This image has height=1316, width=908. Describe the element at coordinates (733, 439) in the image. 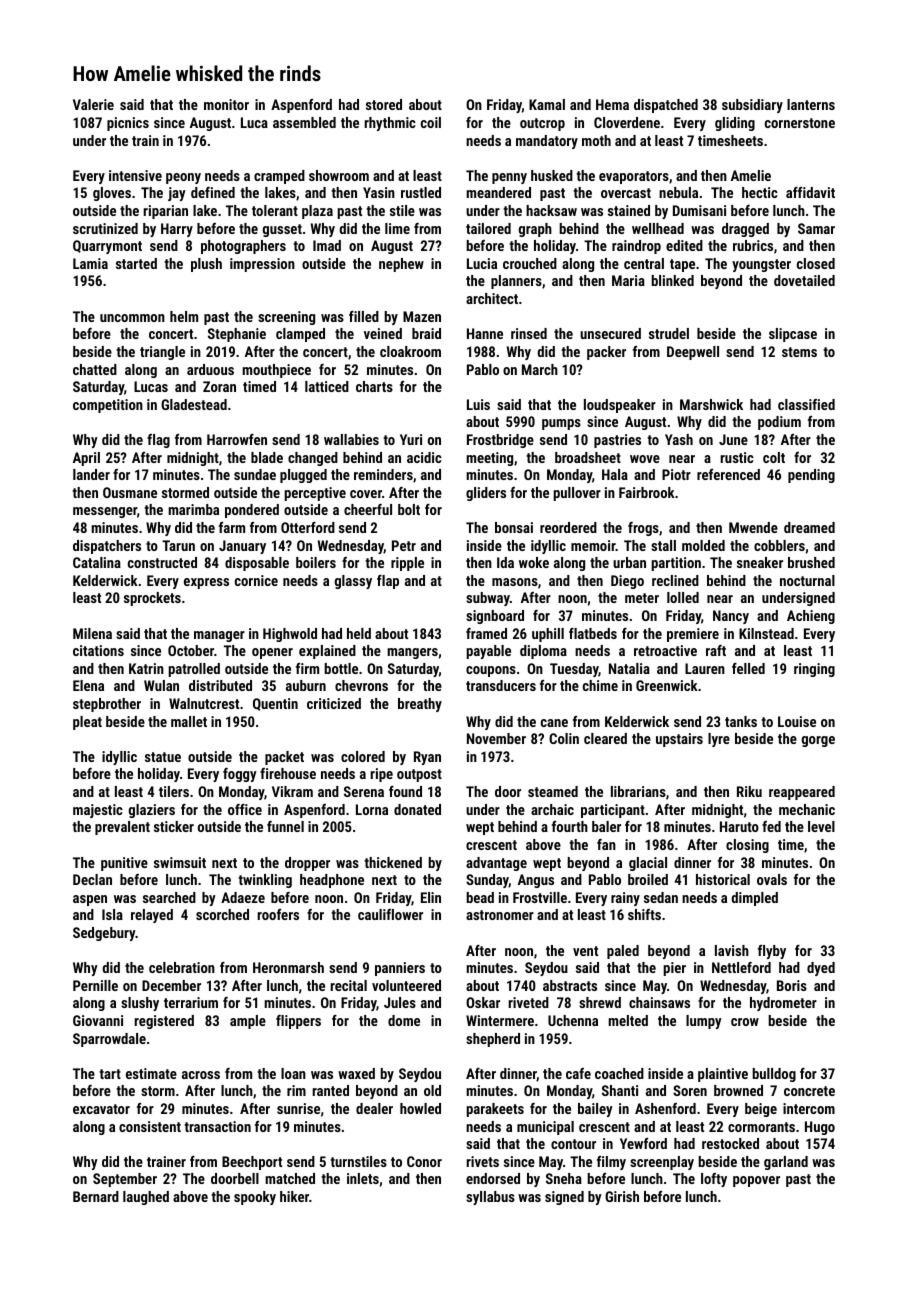

I see `June` at that location.
